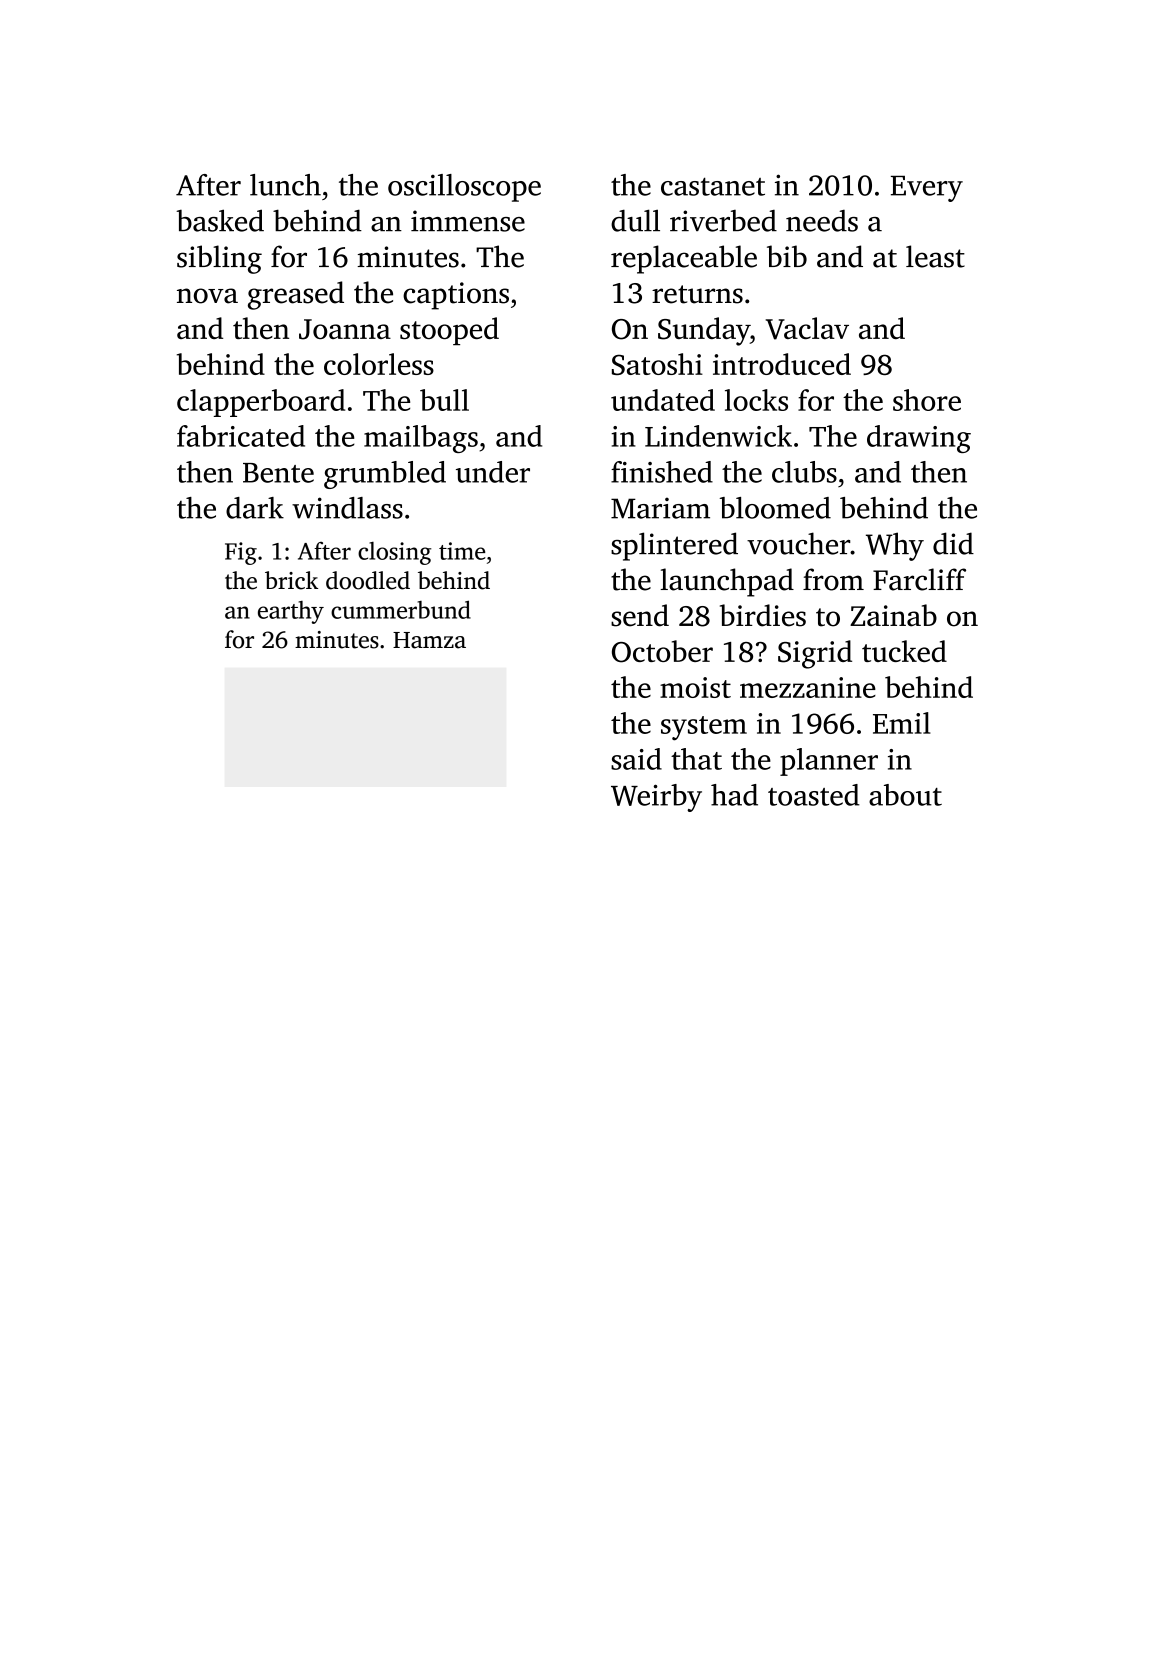 This document has height=1654, width=1165. I want to click on fabricated, so click(241, 436).
